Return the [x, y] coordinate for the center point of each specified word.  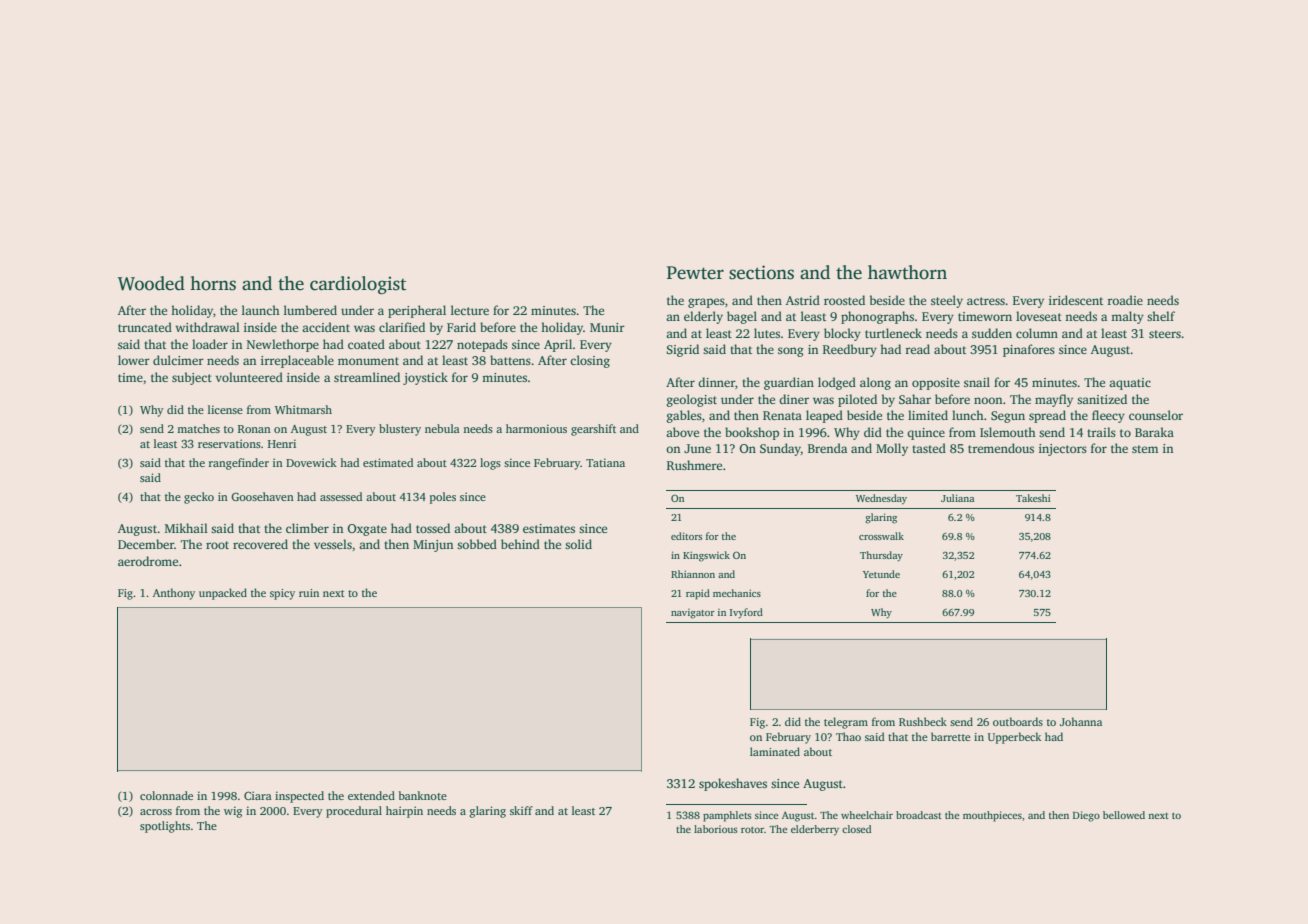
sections [761, 272]
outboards [1018, 721]
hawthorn [907, 272]
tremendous [1001, 448]
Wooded [151, 283]
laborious [716, 829]
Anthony [174, 594]
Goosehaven [262, 496]
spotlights [165, 827]
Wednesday [881, 499]
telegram [846, 723]
